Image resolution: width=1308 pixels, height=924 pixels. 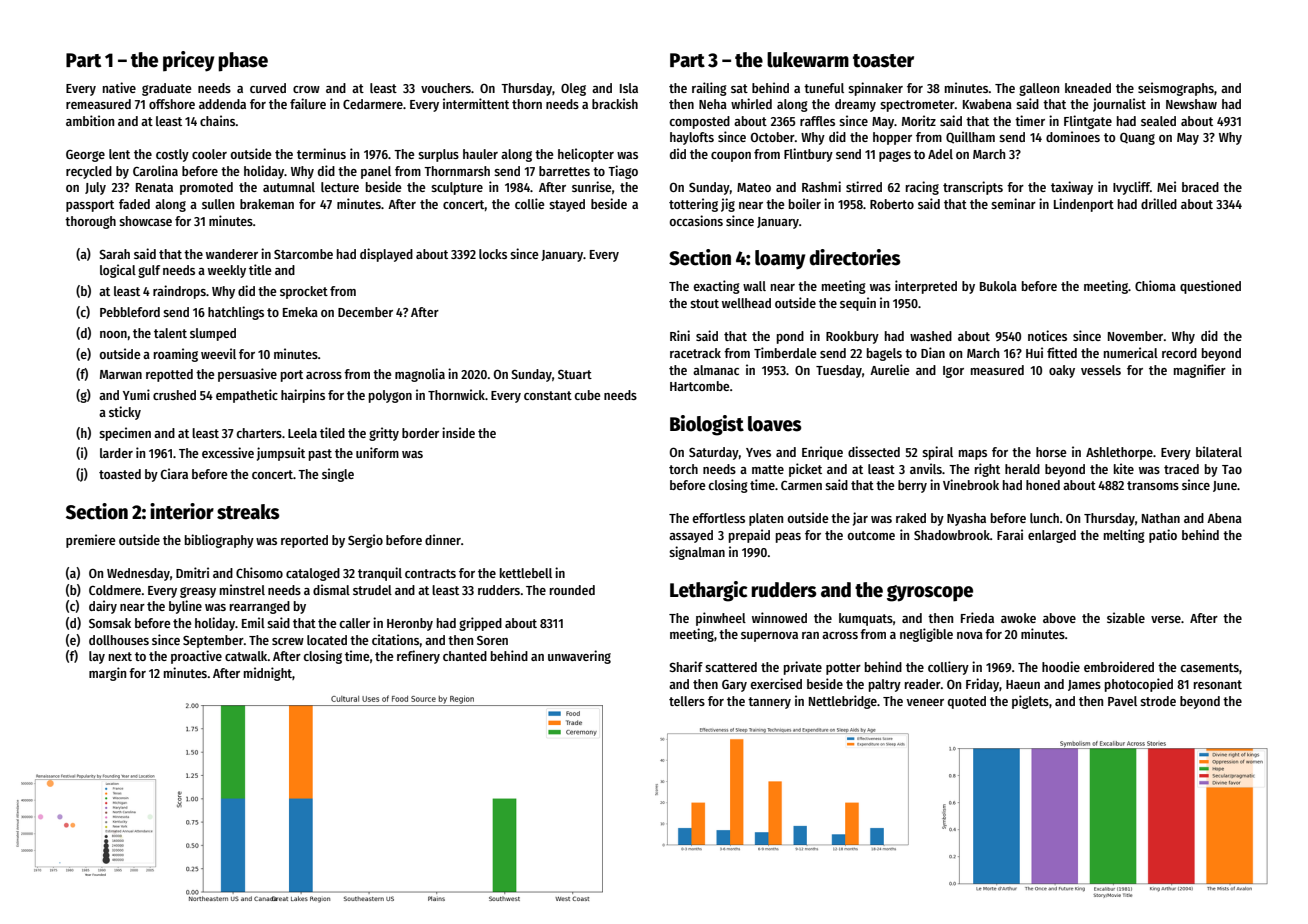 I want to click on Biologist, so click(x=707, y=425).
